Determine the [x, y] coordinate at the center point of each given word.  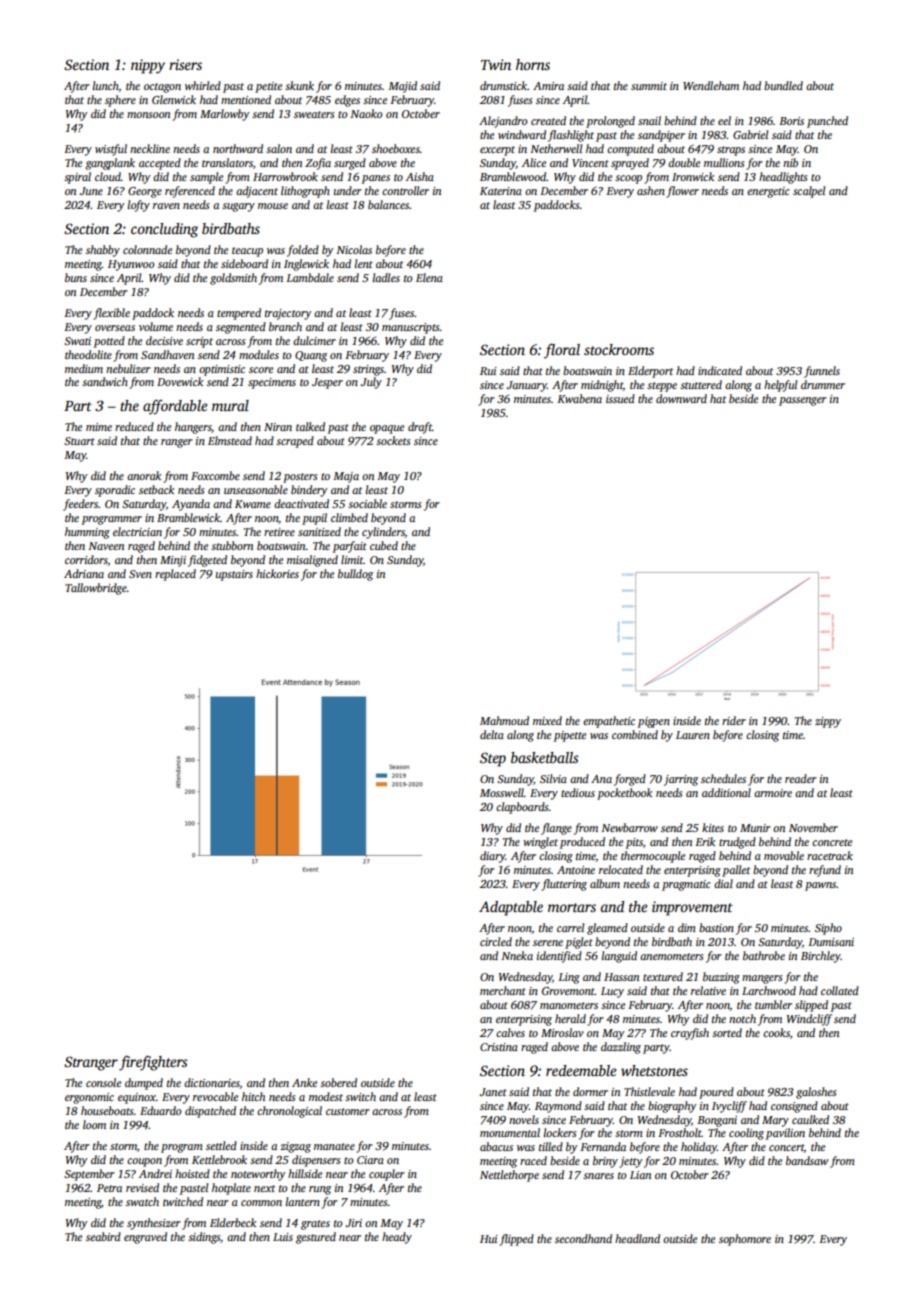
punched [827, 122]
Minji [173, 561]
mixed [547, 720]
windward [522, 134]
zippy [828, 722]
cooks [776, 1032]
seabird [103, 1236]
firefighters [153, 1063]
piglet [579, 943]
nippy [148, 66]
